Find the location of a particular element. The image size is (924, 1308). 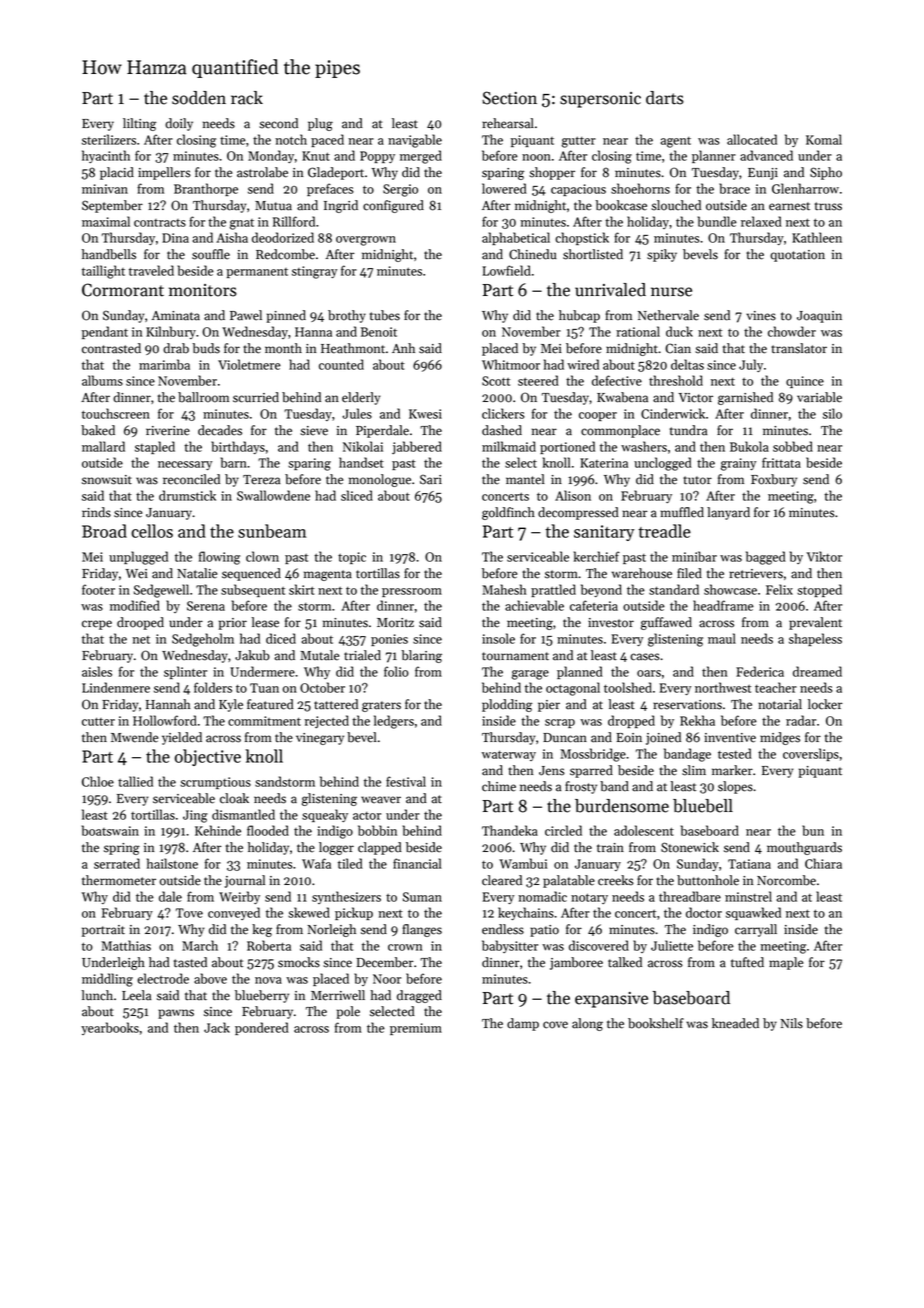

rejected is located at coordinates (327, 721).
